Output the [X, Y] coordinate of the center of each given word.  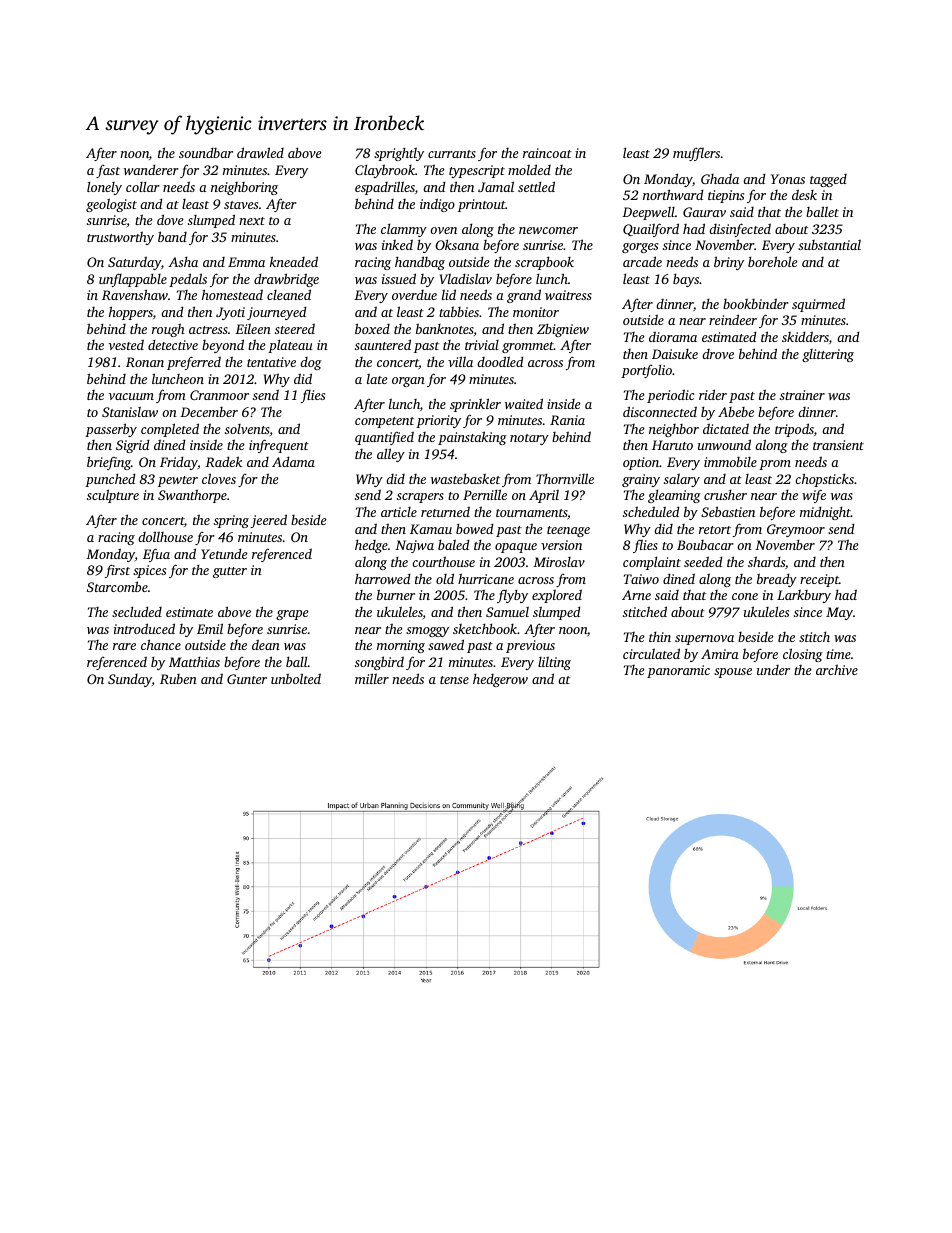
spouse [733, 673]
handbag [420, 263]
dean [266, 644]
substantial [829, 244]
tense [454, 680]
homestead [232, 294]
